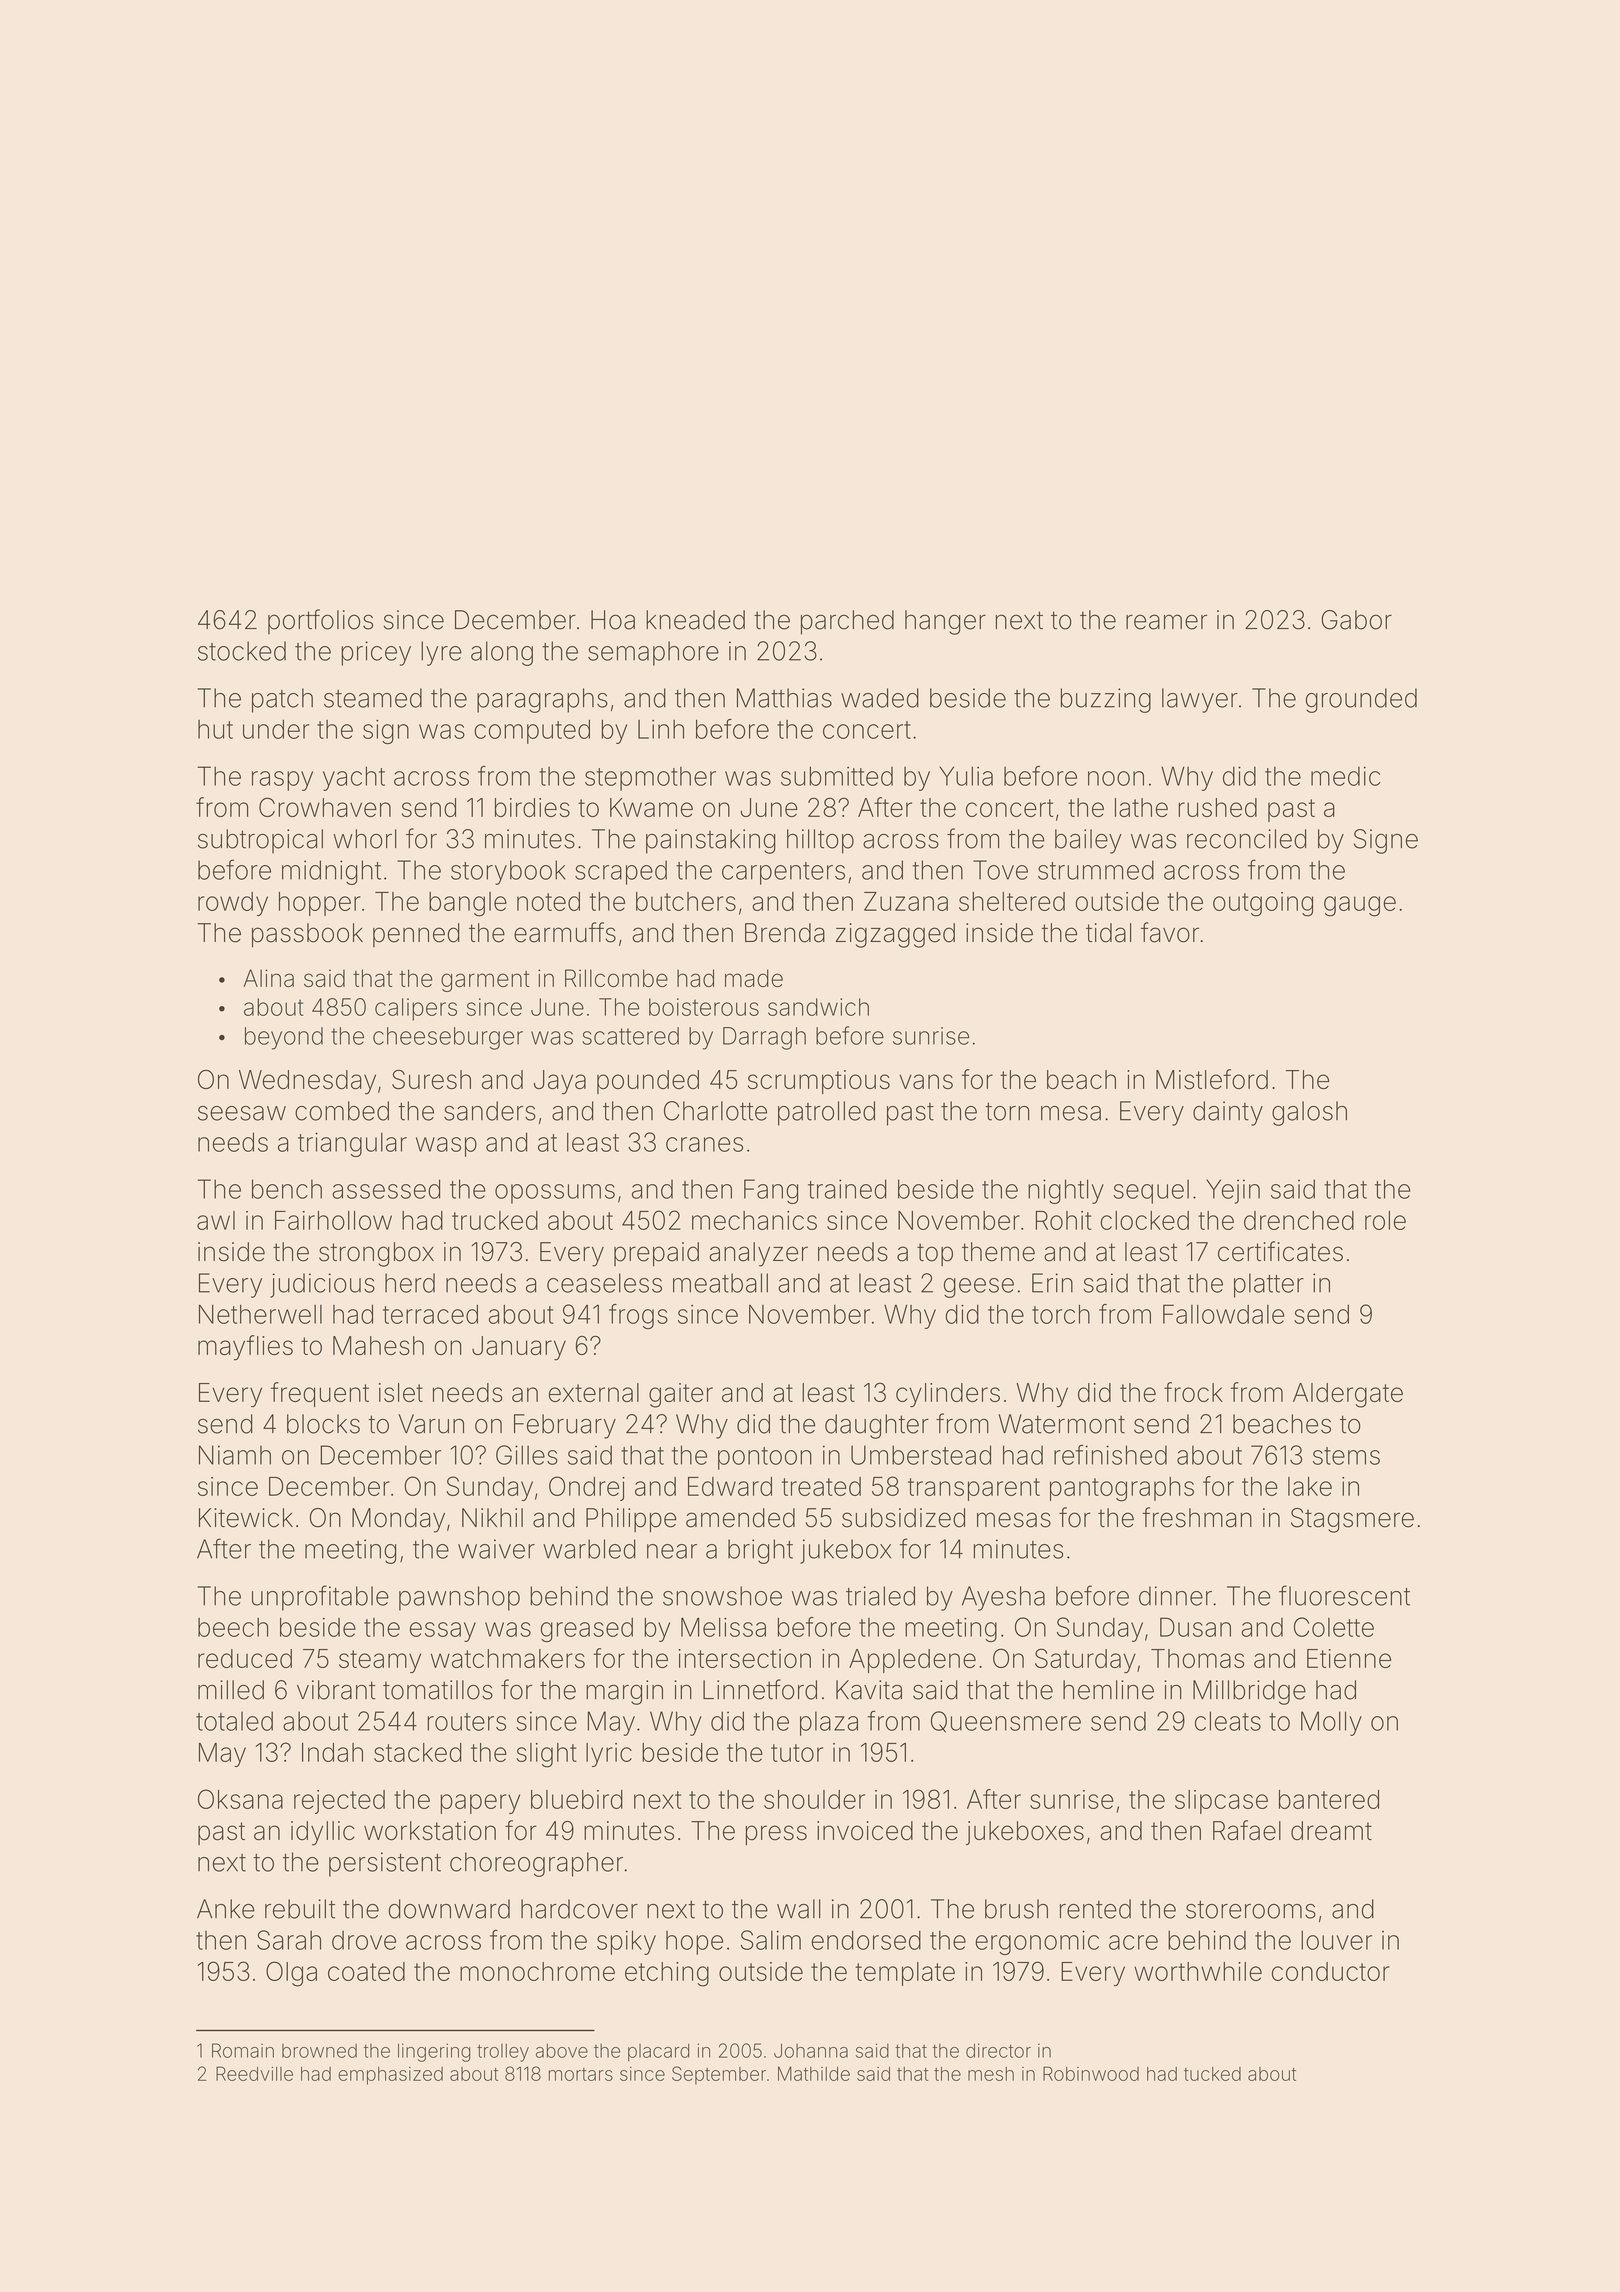 Image resolution: width=1620 pixels, height=2292 pixels. Describe the element at coordinates (233, 1627) in the screenshot. I see `beech` at that location.
